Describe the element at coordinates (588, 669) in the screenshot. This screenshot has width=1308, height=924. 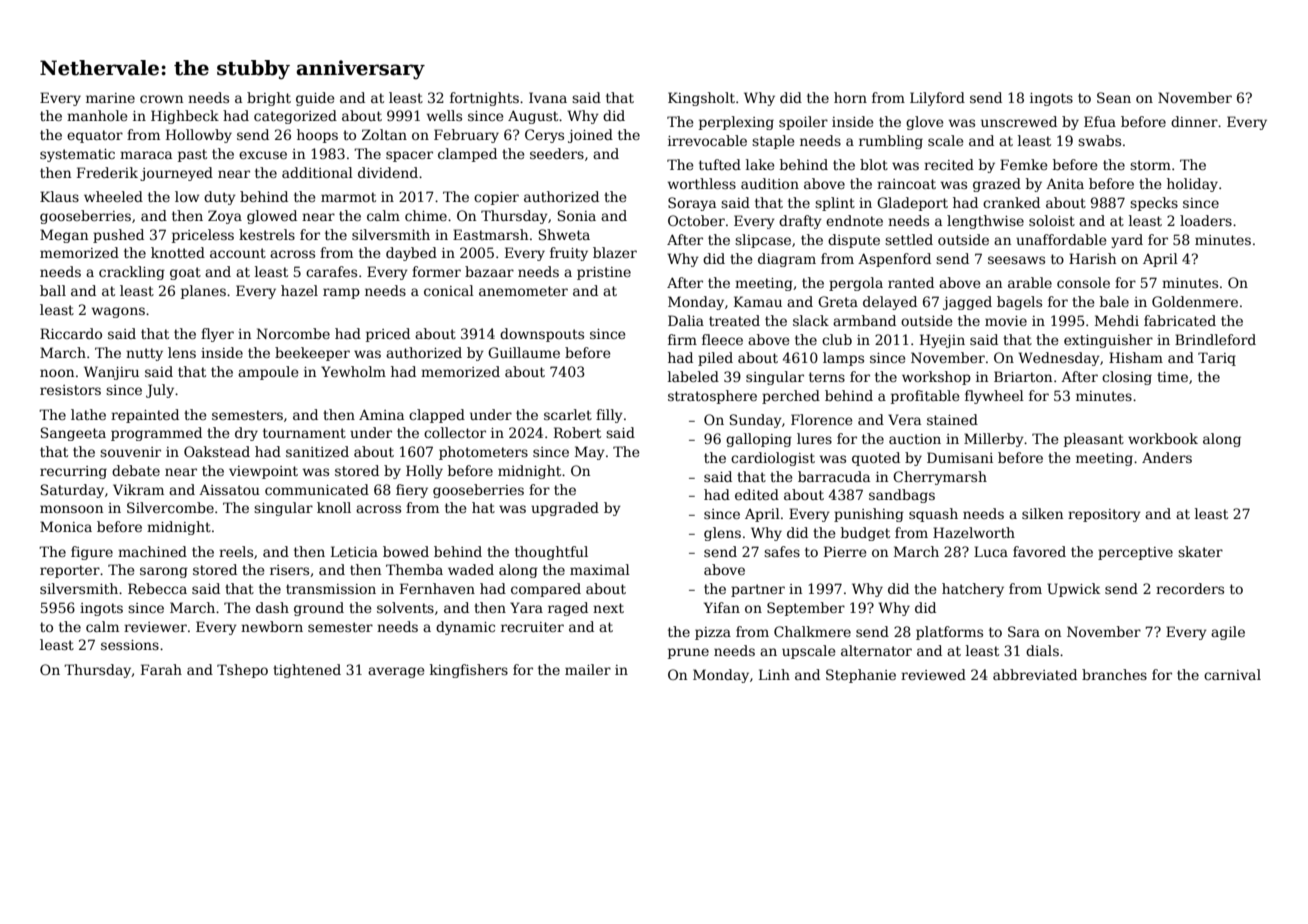
I see `mailer` at that location.
